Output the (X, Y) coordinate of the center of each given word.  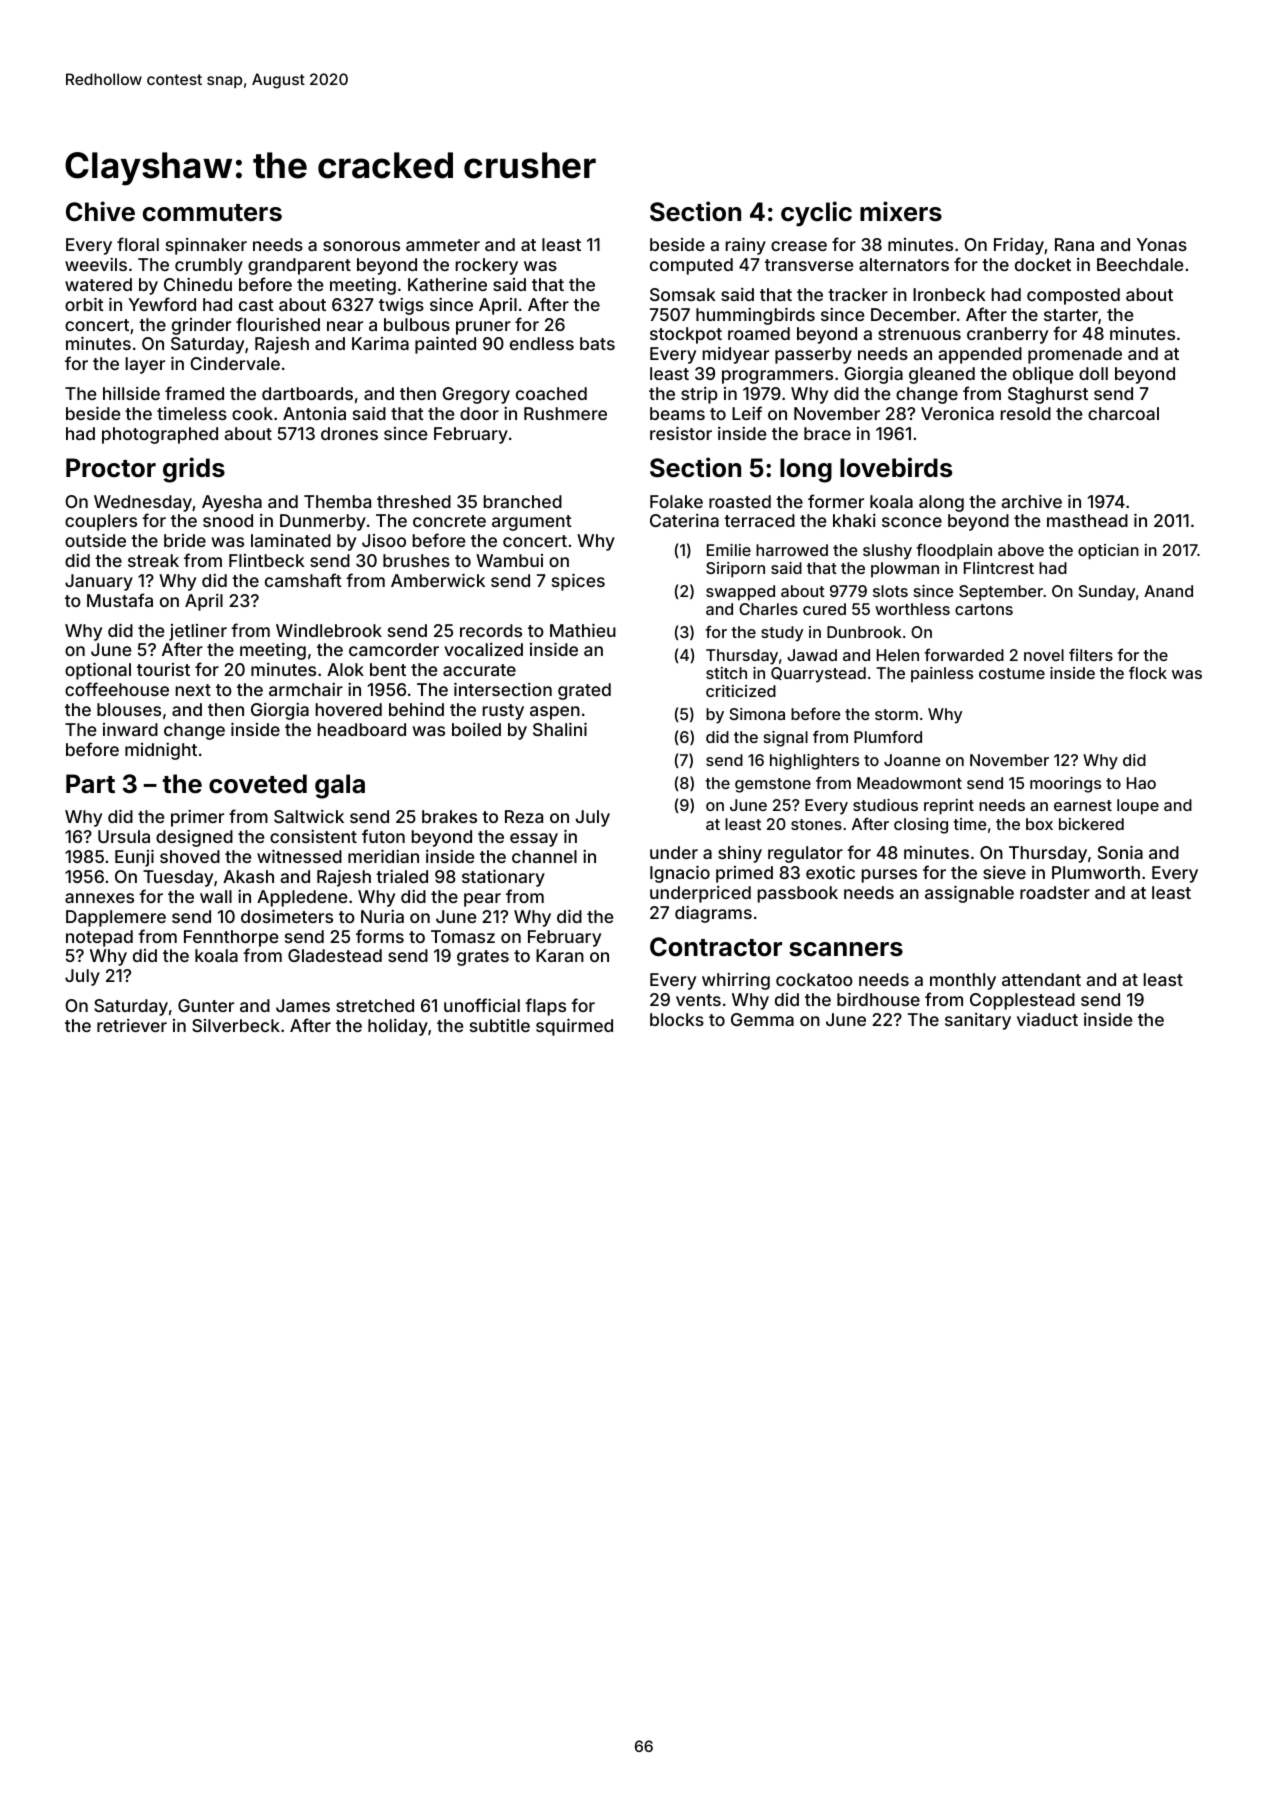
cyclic (816, 214)
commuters (212, 213)
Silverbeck (236, 1025)
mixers (901, 211)
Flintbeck (267, 560)
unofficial (482, 1005)
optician (1108, 552)
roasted (740, 501)
